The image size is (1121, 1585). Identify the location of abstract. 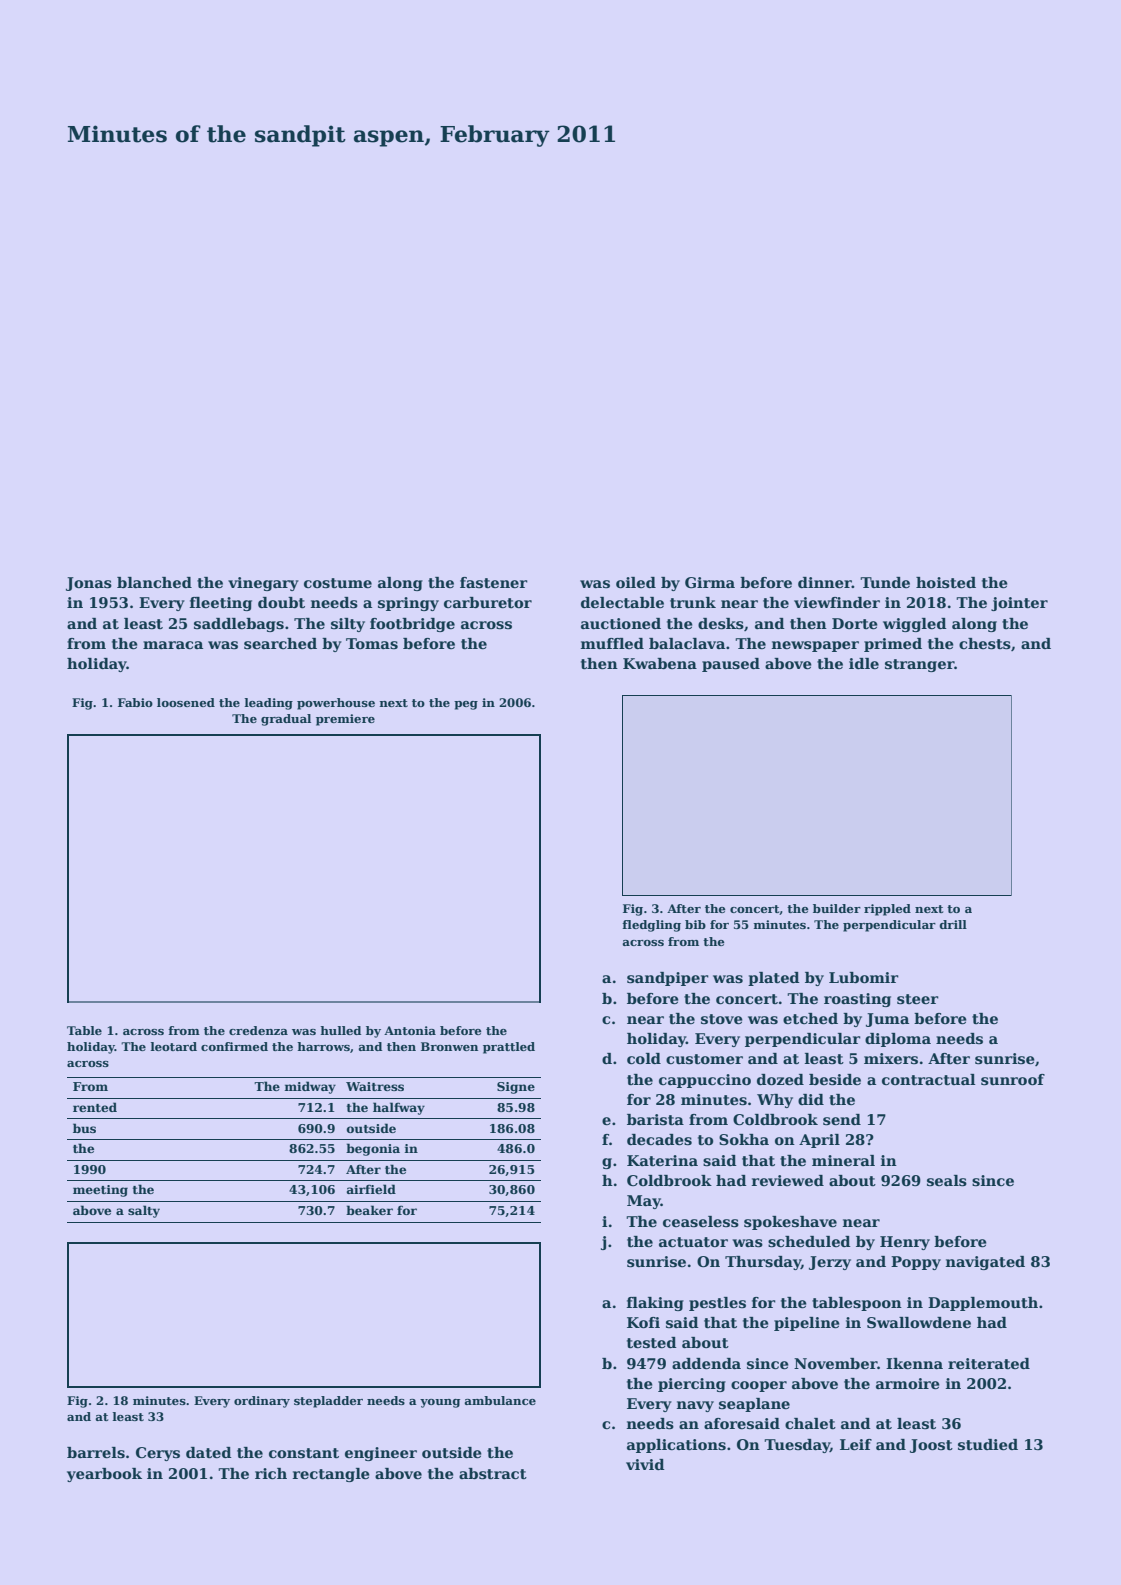
(493, 1474).
